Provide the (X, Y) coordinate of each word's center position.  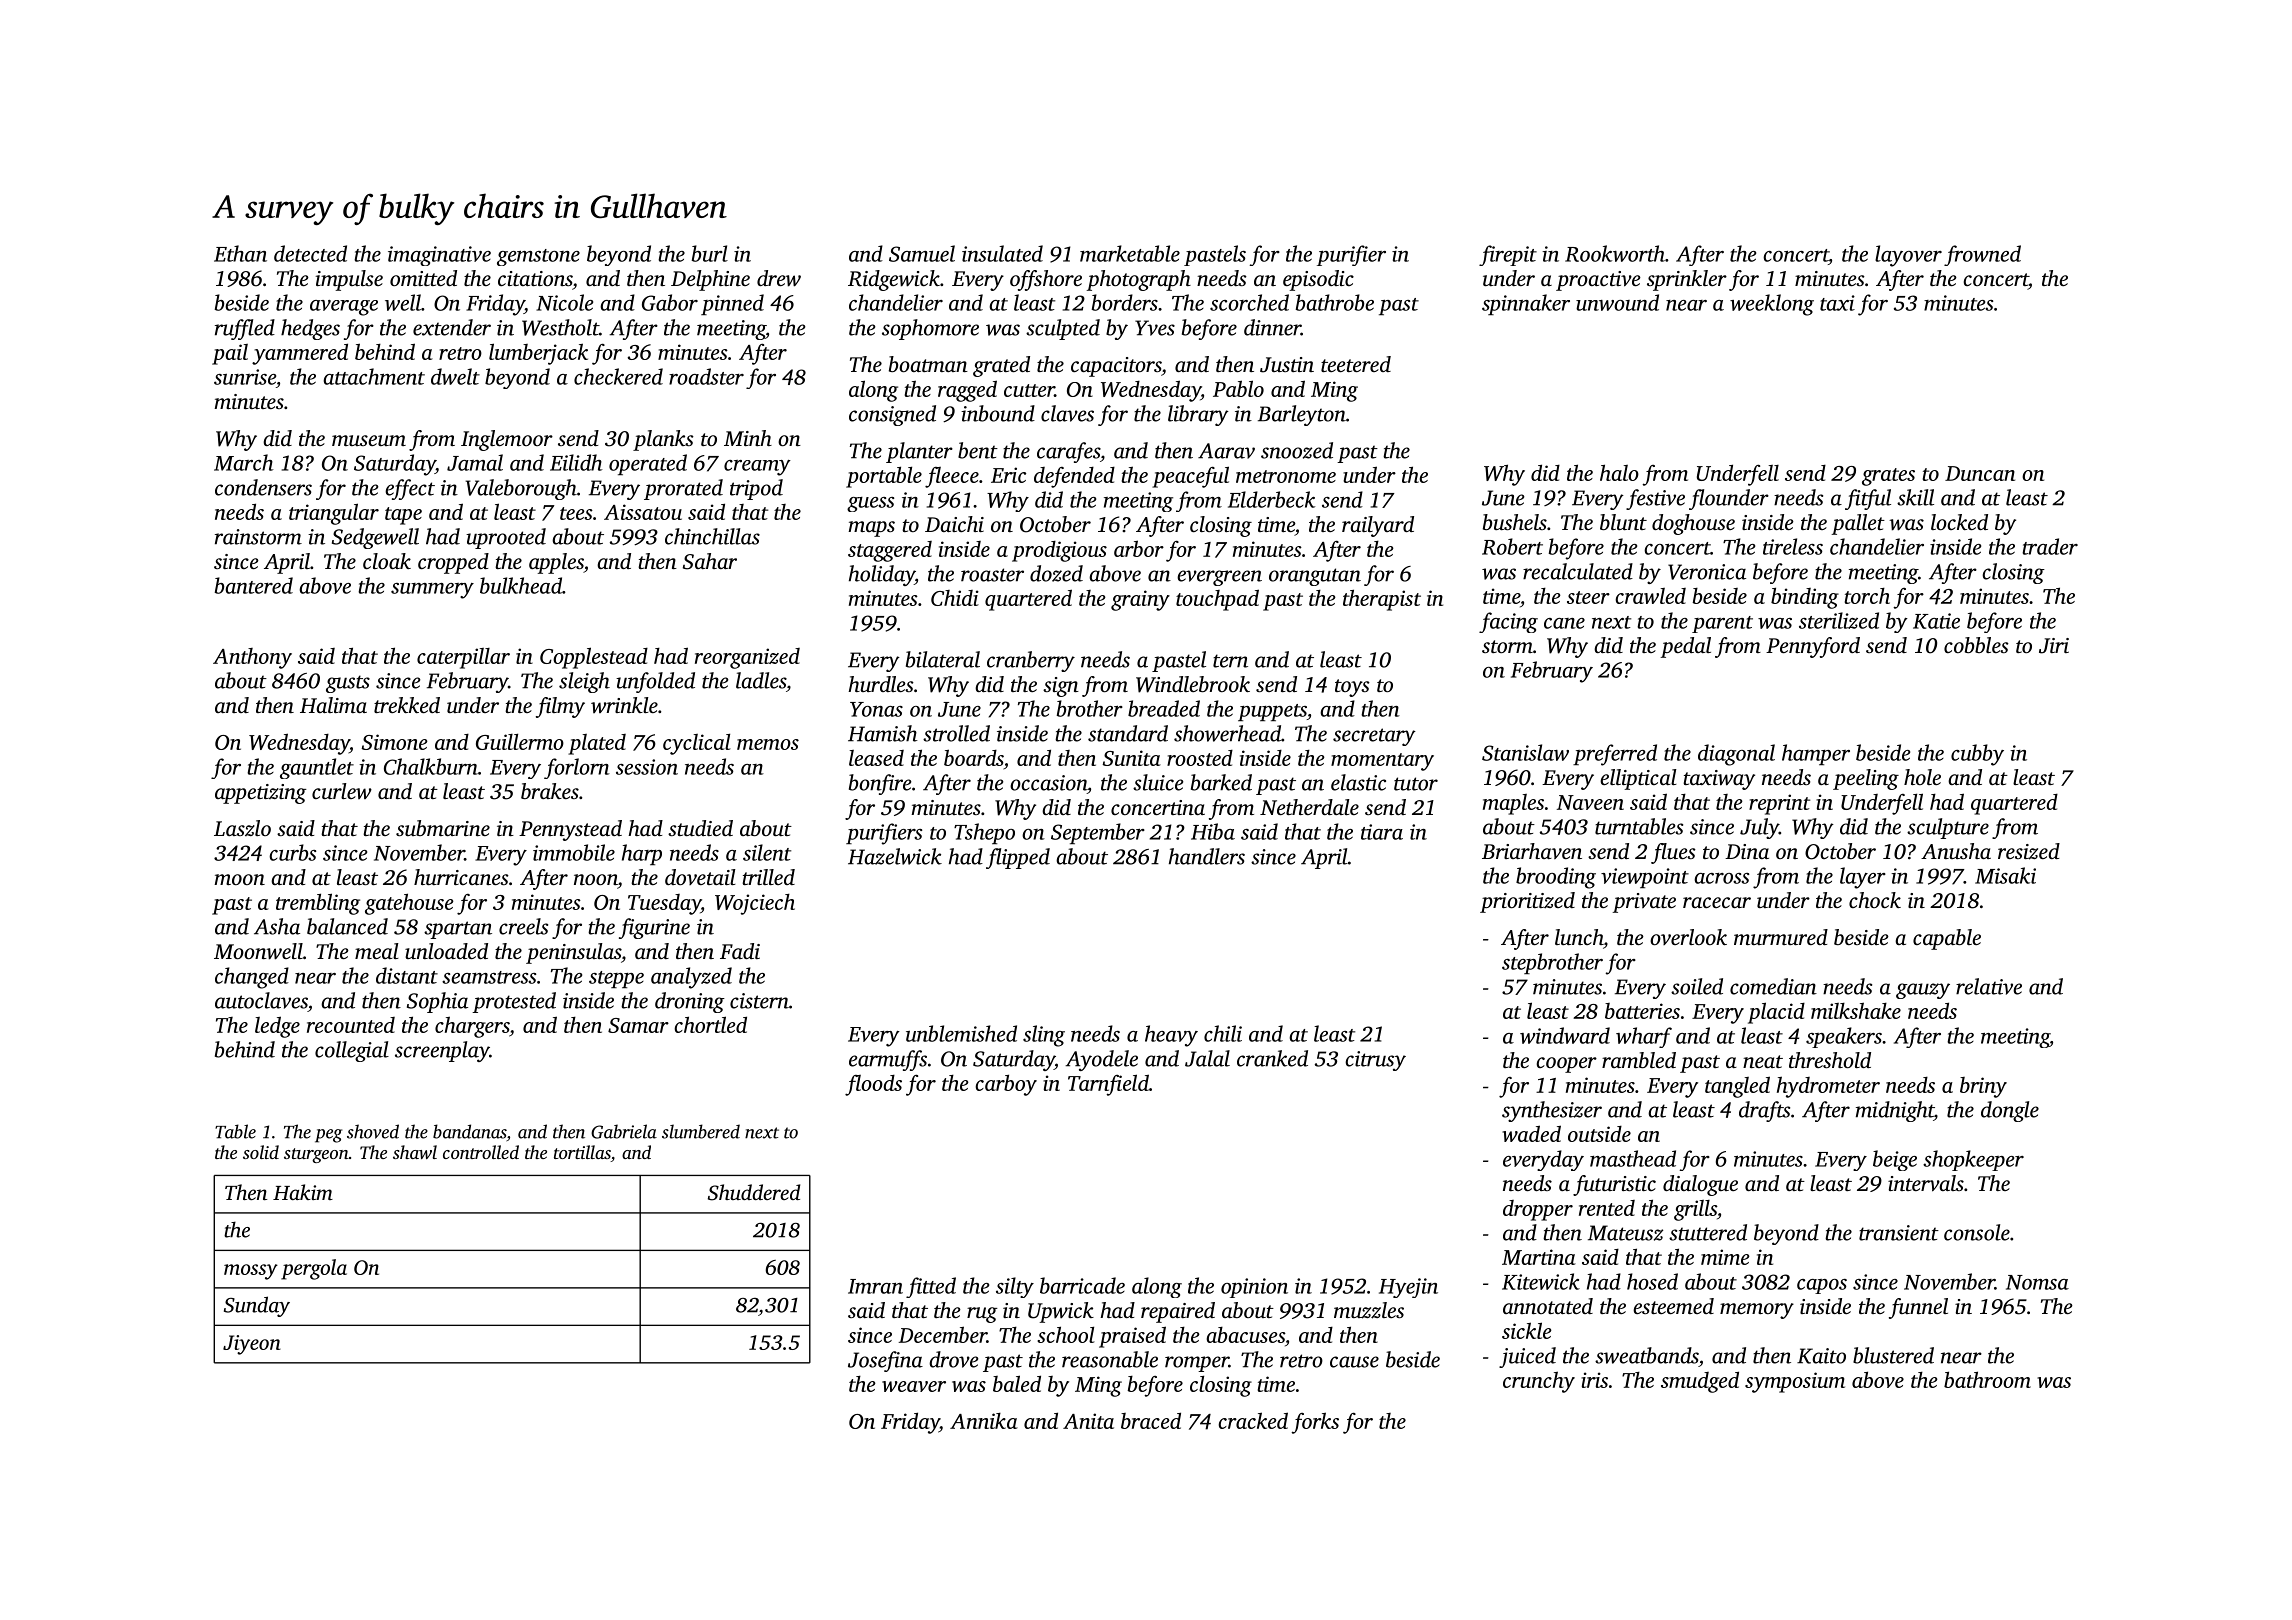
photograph (1138, 280)
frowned (1982, 255)
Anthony (252, 658)
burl (710, 253)
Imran (875, 1286)
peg (328, 1136)
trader (2050, 546)
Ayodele (1101, 1060)
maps (871, 529)
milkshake (1856, 1010)
